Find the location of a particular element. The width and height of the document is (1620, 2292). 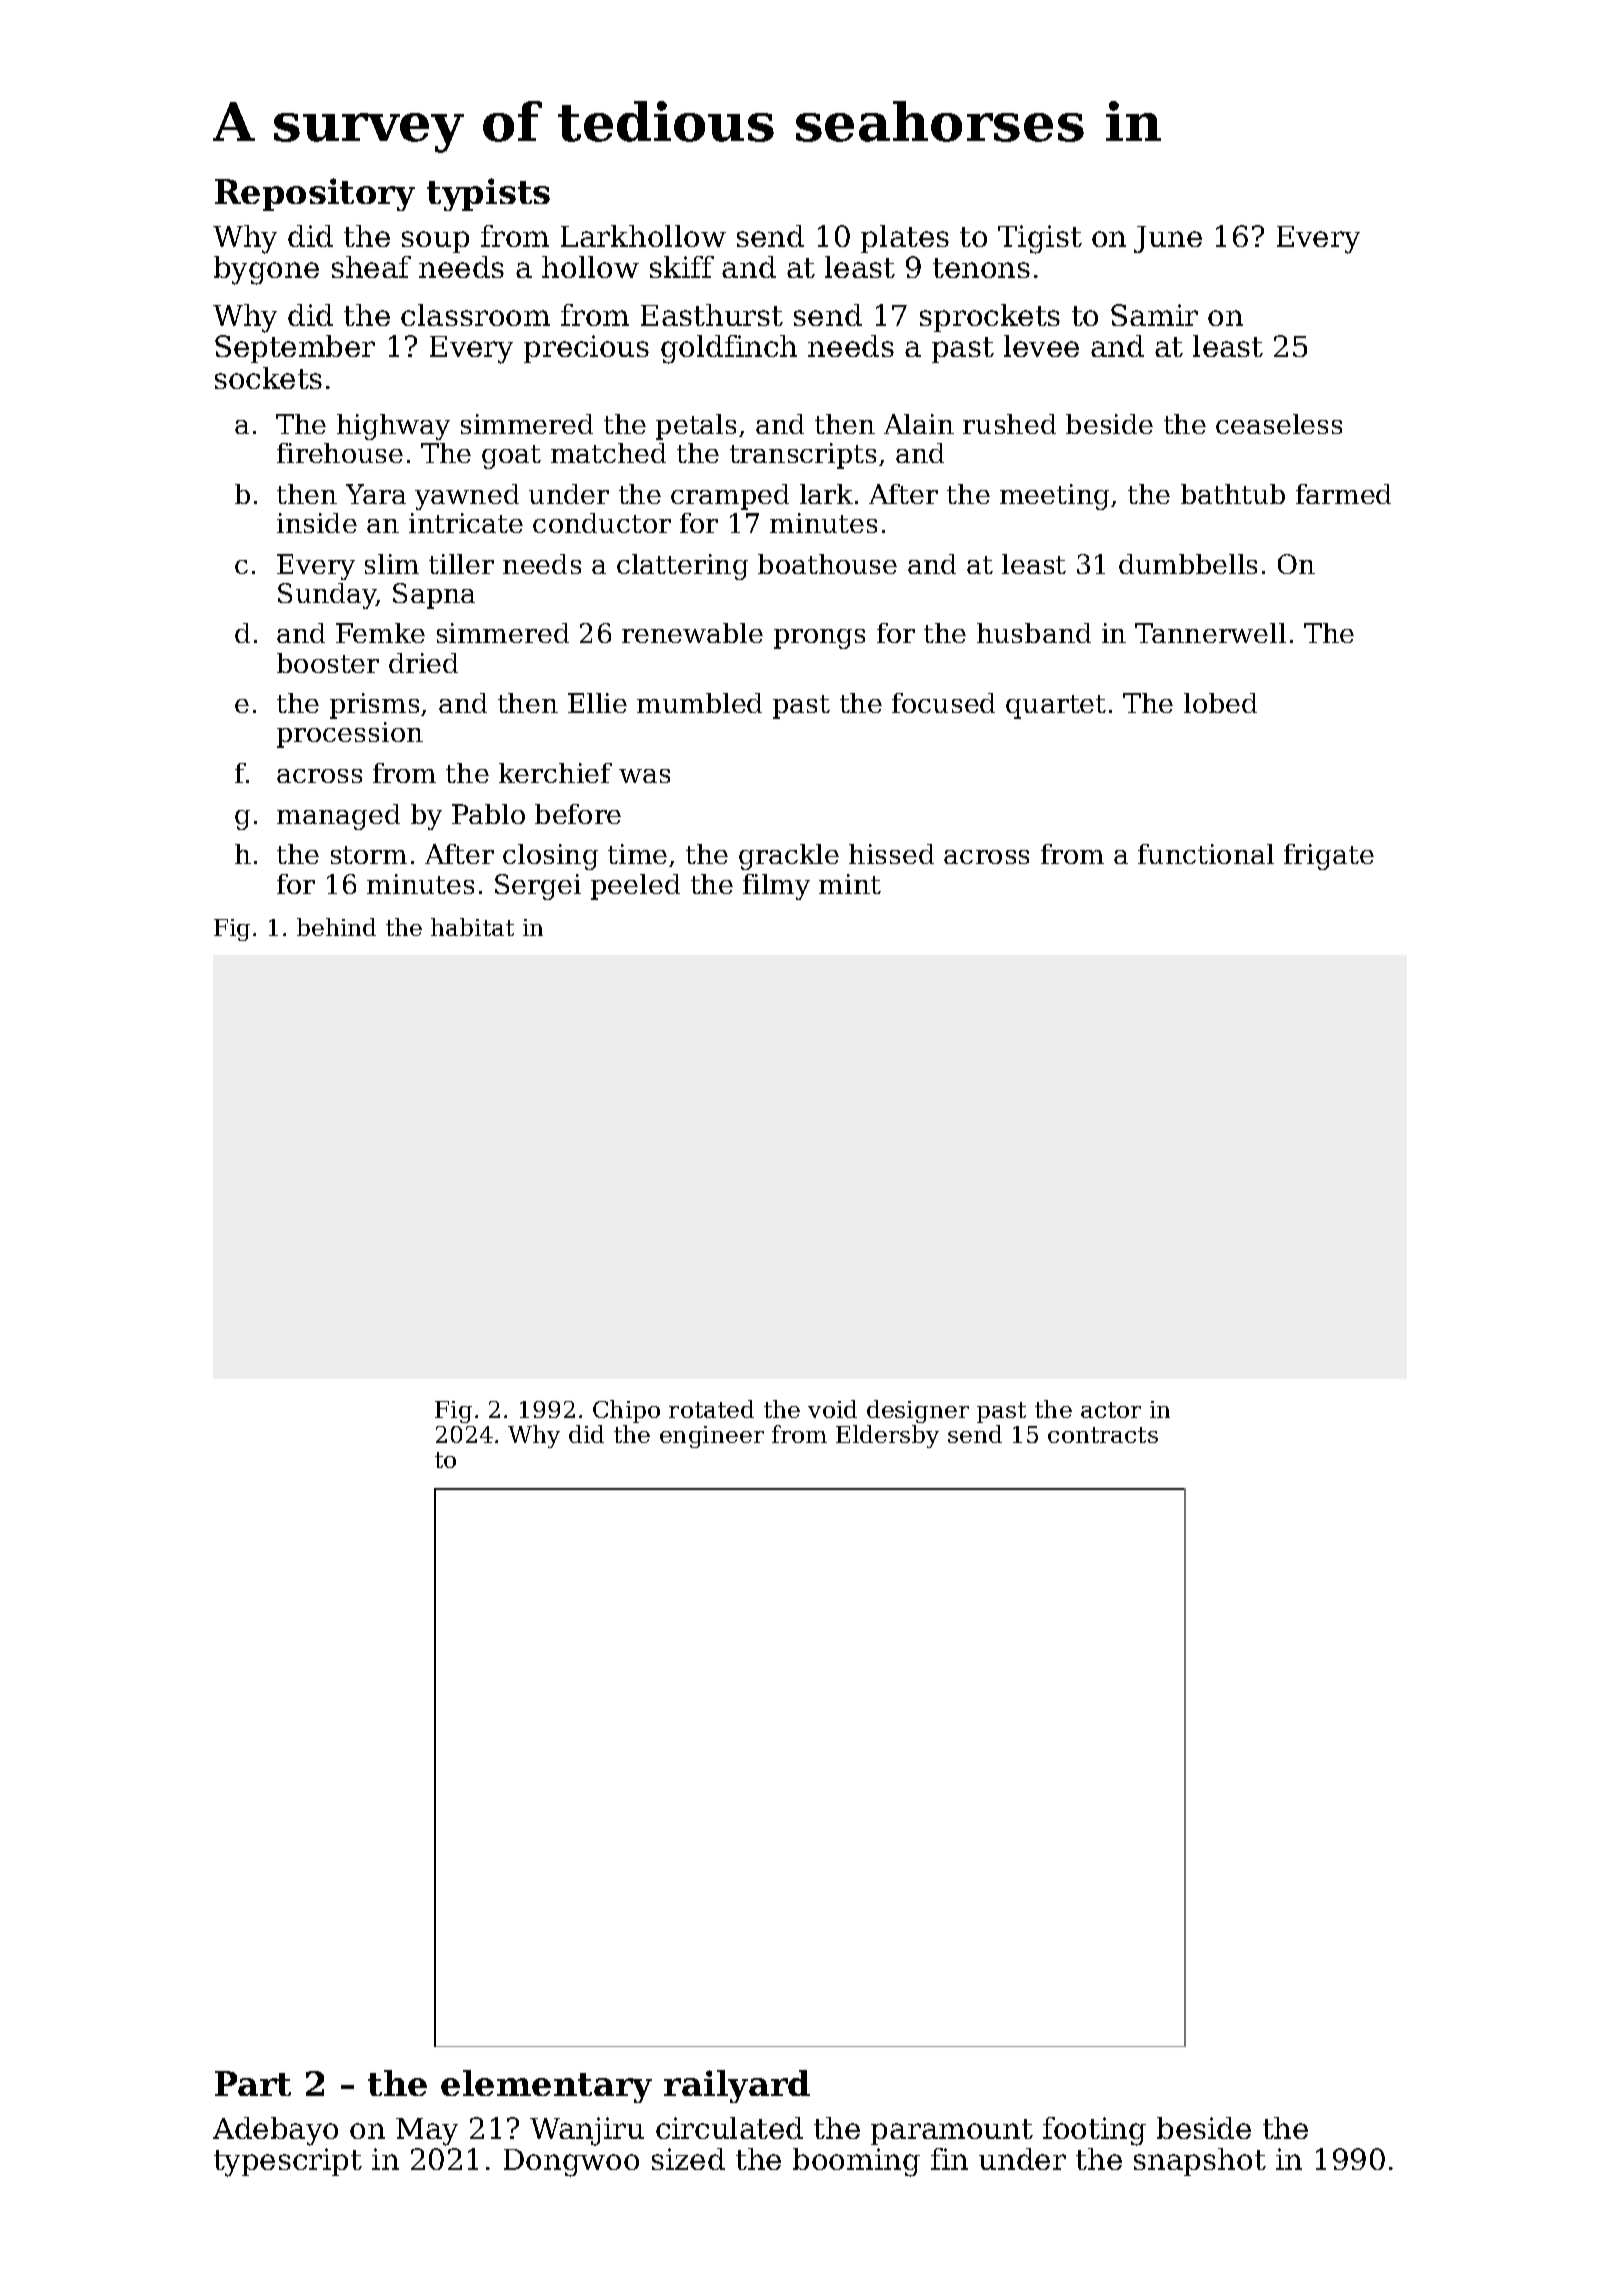

boathouse is located at coordinates (827, 564).
